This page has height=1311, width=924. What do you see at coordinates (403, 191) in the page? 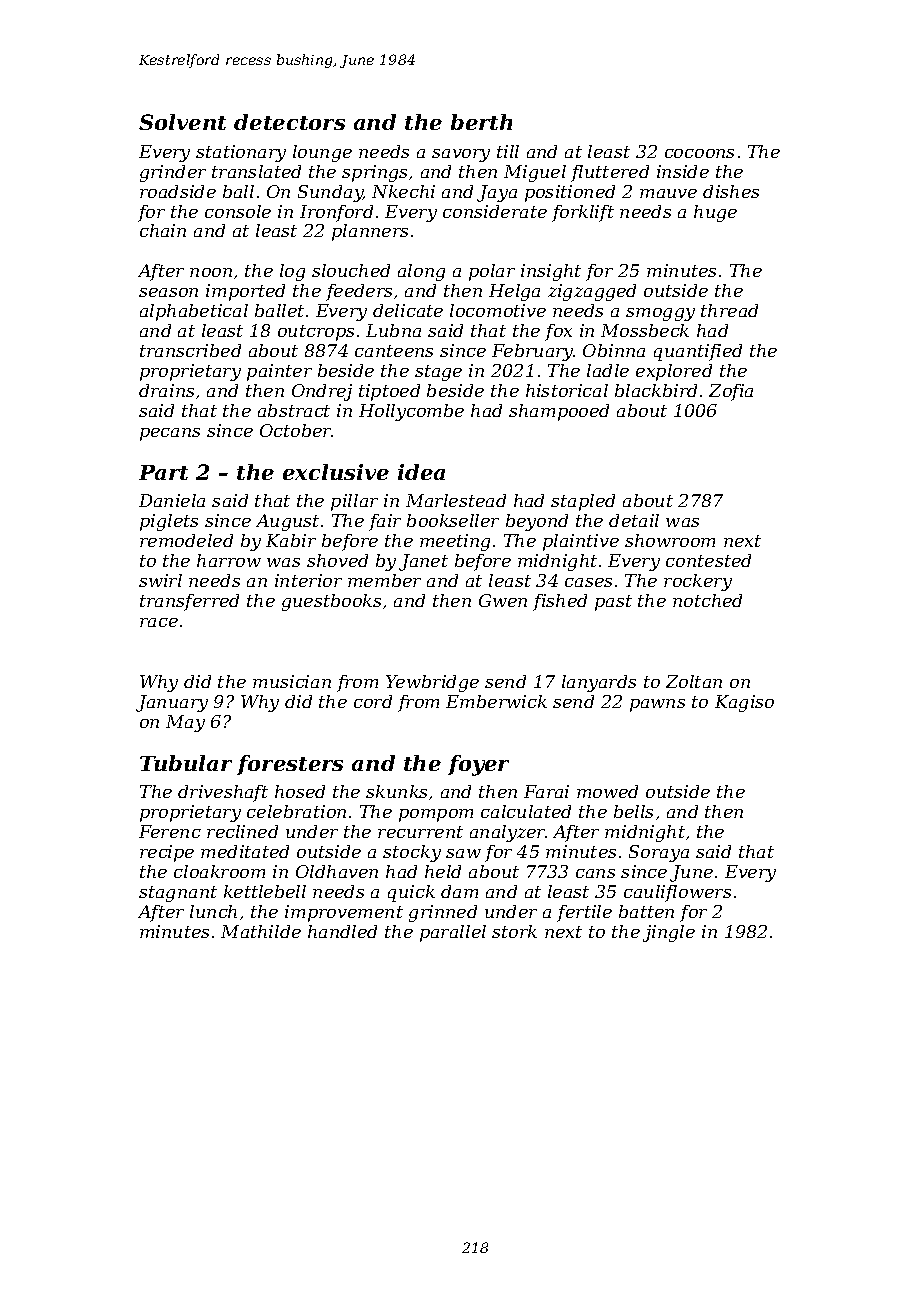
I see `Nkechi` at bounding box center [403, 191].
